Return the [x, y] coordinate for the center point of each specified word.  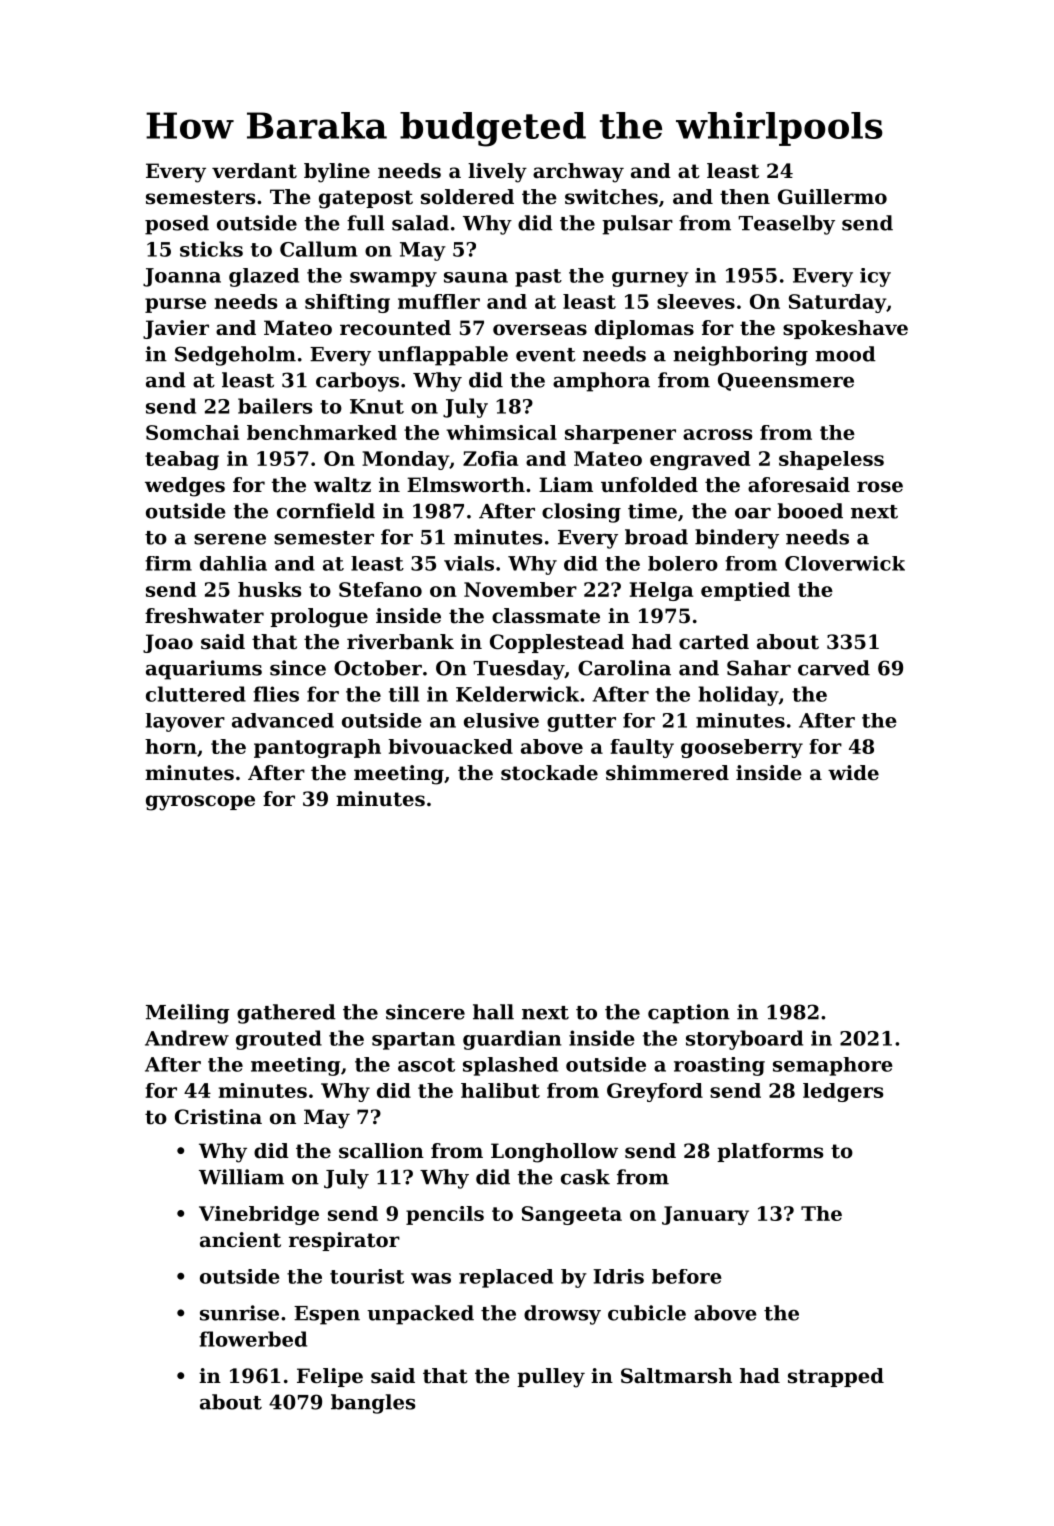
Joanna [182, 277]
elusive [501, 720]
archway [578, 173]
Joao [168, 643]
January [705, 1215]
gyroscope [200, 803]
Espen [327, 1315]
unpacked [420, 1315]
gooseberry [742, 748]
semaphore [833, 1066]
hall [493, 1012]
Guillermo [832, 197]
